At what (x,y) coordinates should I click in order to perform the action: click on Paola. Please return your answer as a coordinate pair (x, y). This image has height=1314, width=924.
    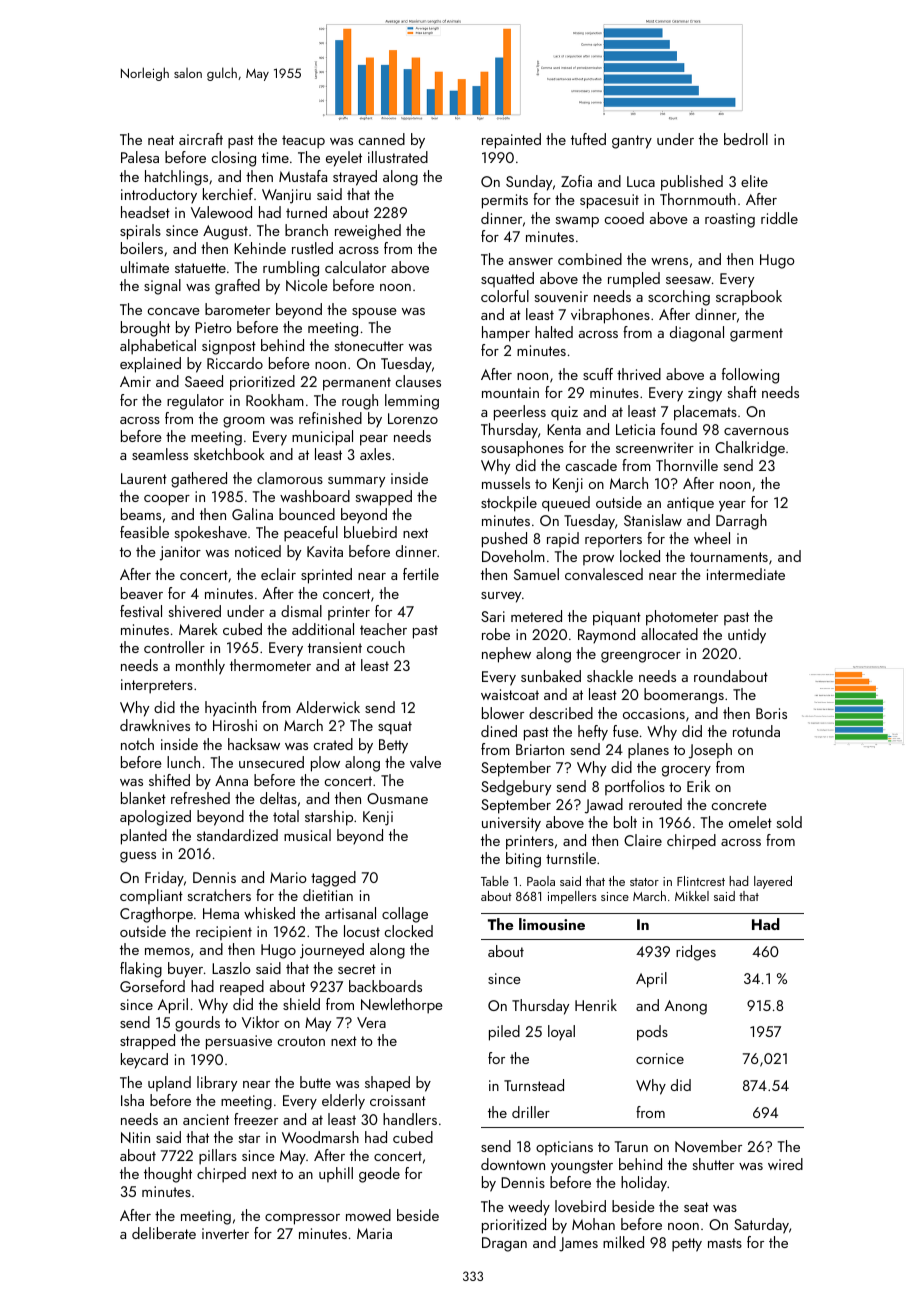
    Looking at the image, I should click on (541, 881).
